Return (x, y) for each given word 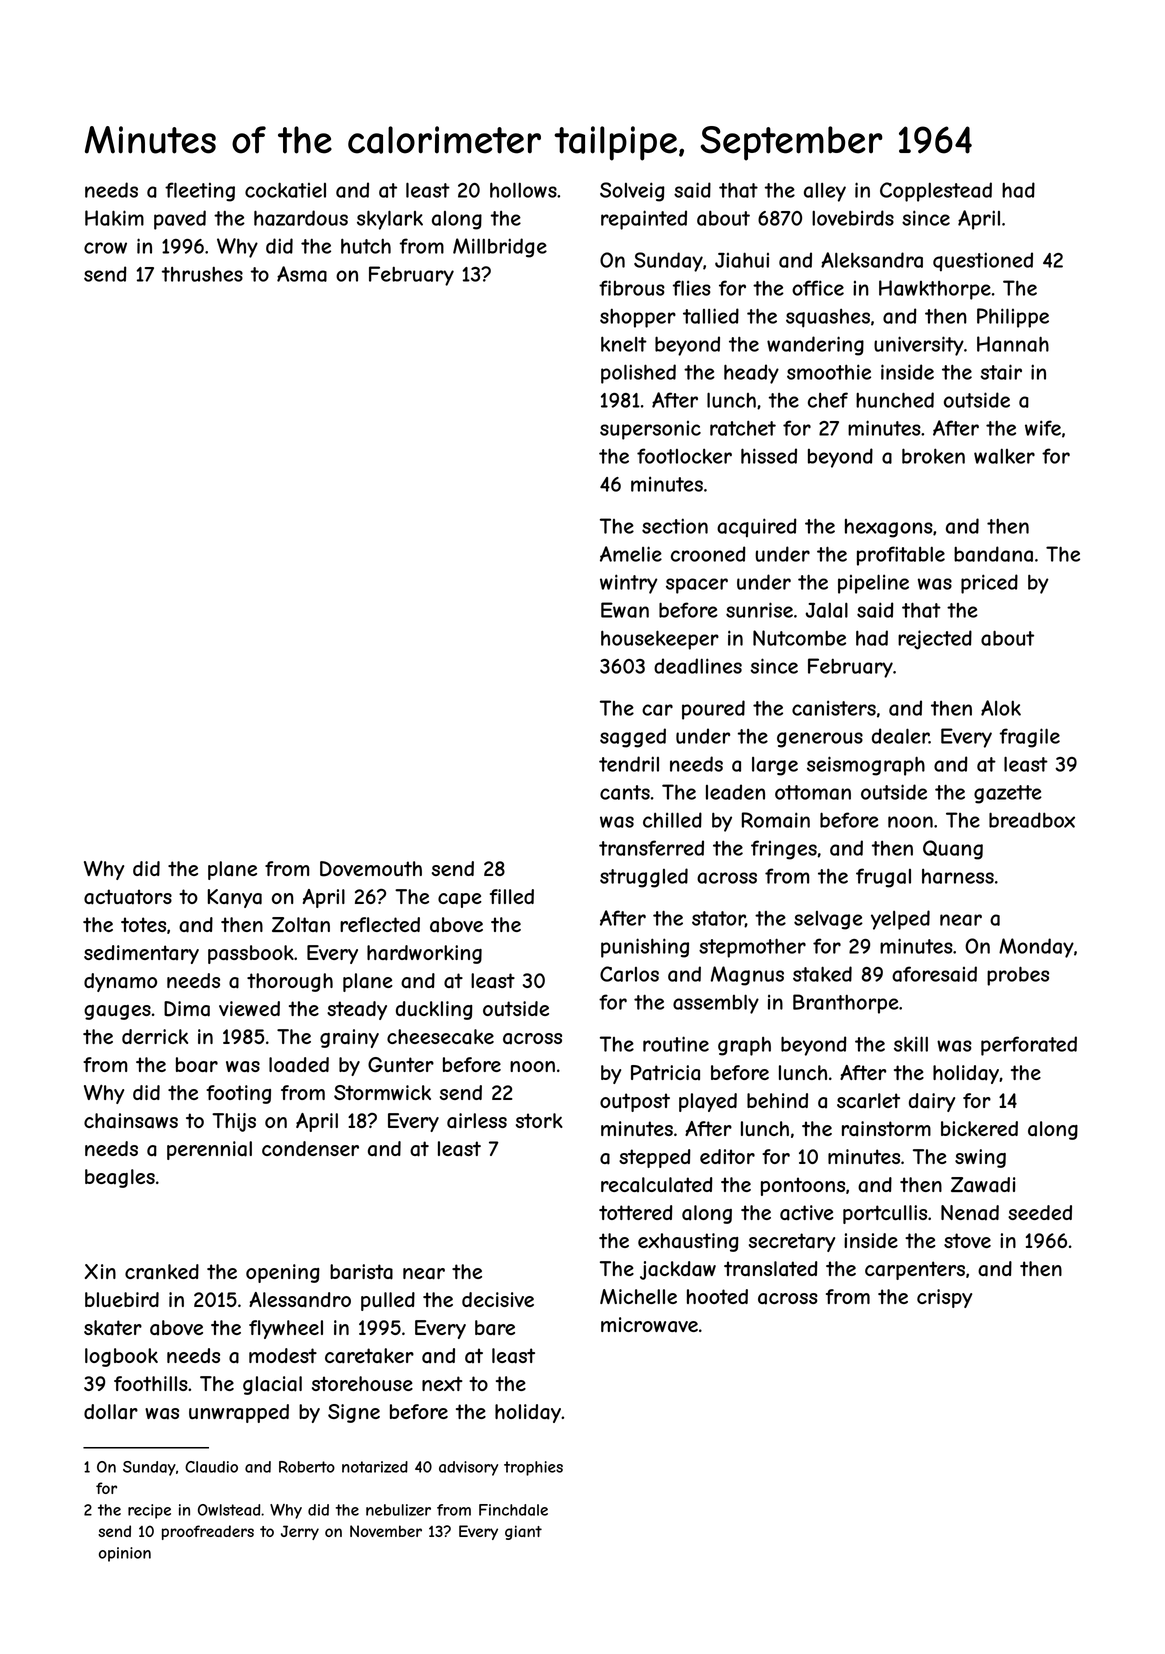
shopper (638, 318)
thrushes (202, 274)
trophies (533, 1468)
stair (1001, 372)
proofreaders (208, 1532)
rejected (935, 640)
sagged (633, 738)
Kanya (235, 898)
